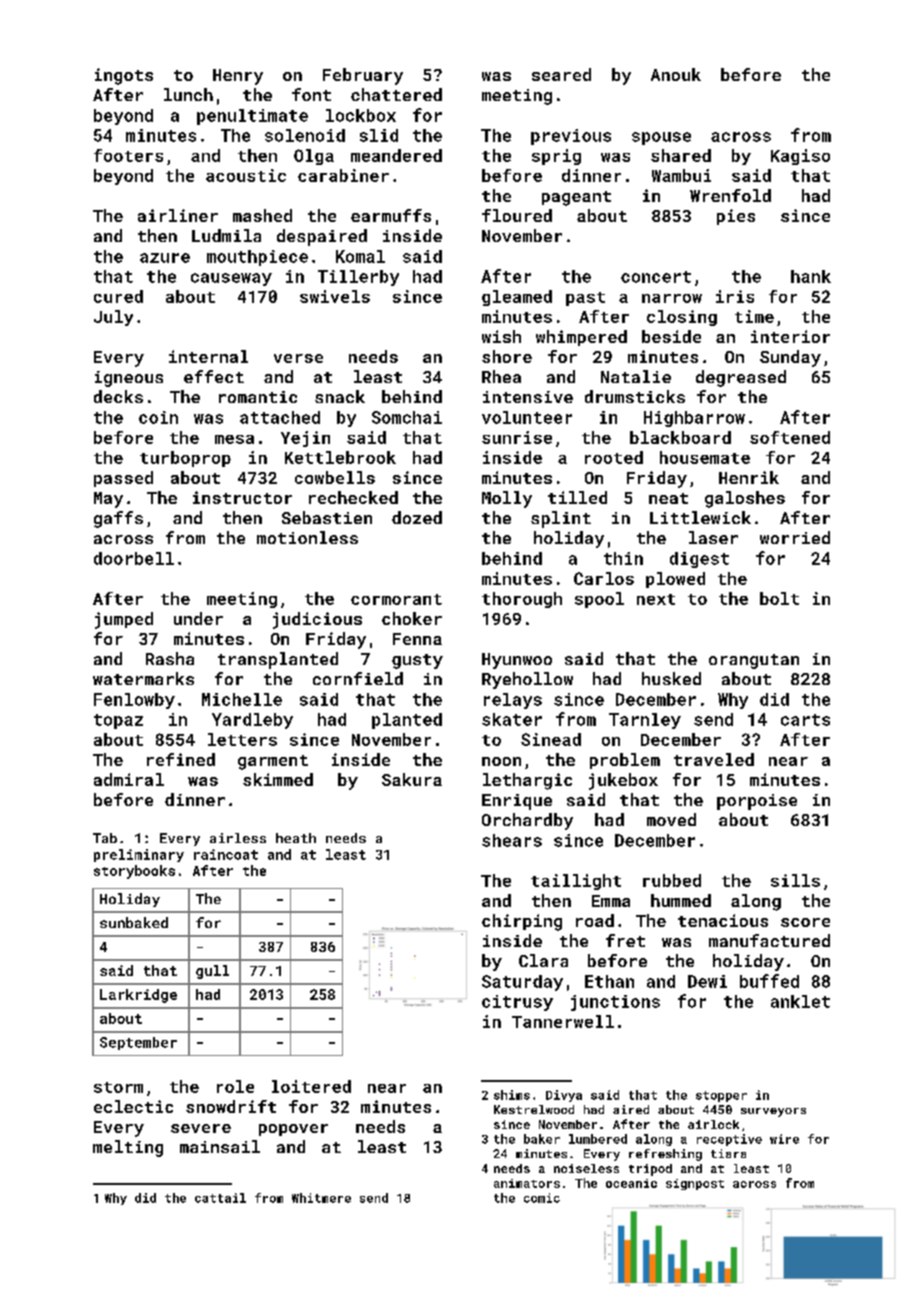 This screenshot has width=924, height=1311. Describe the element at coordinates (757, 802) in the screenshot. I see `porpoise` at that location.
